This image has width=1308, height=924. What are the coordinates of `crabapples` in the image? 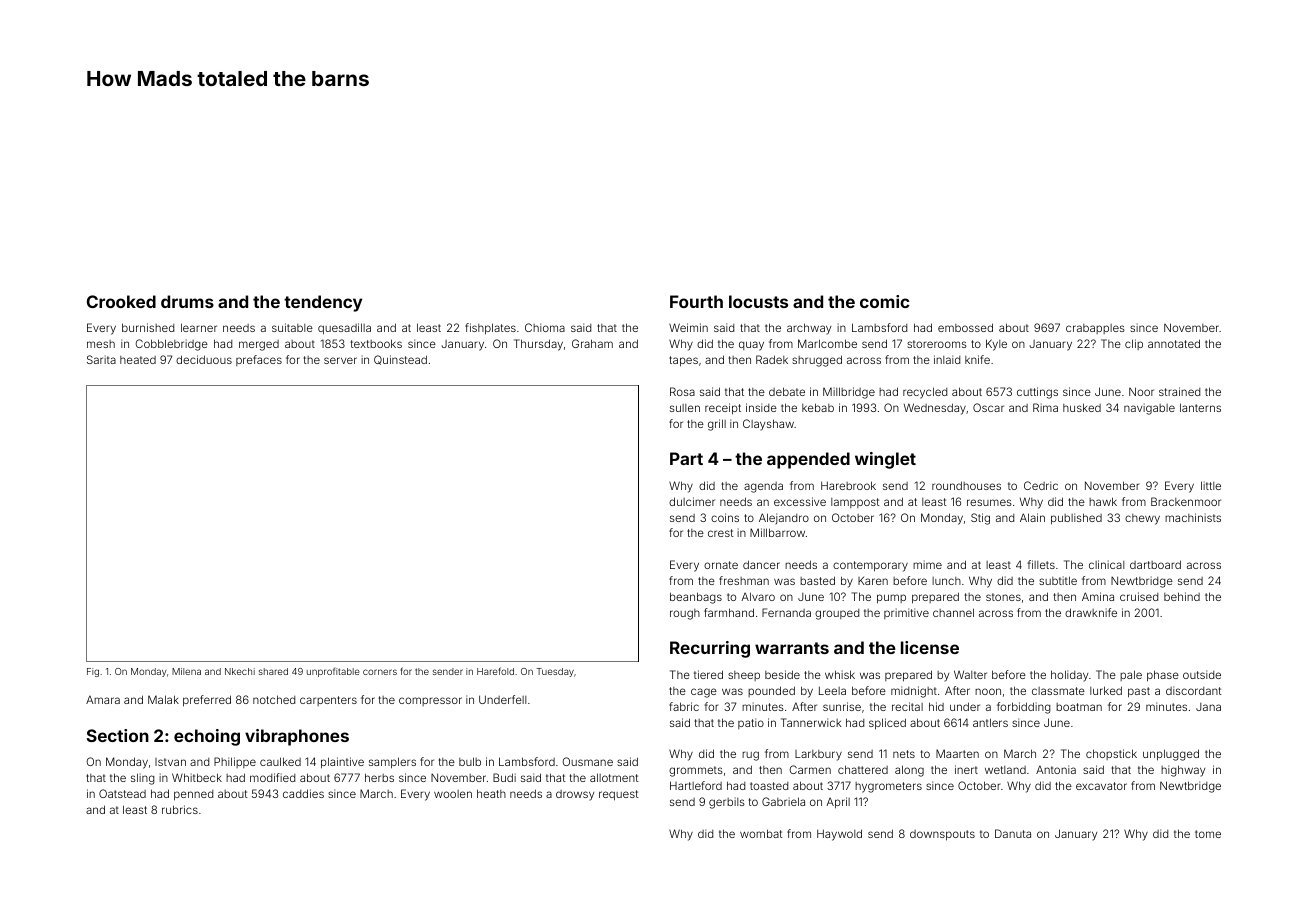 It's located at (1095, 329).
